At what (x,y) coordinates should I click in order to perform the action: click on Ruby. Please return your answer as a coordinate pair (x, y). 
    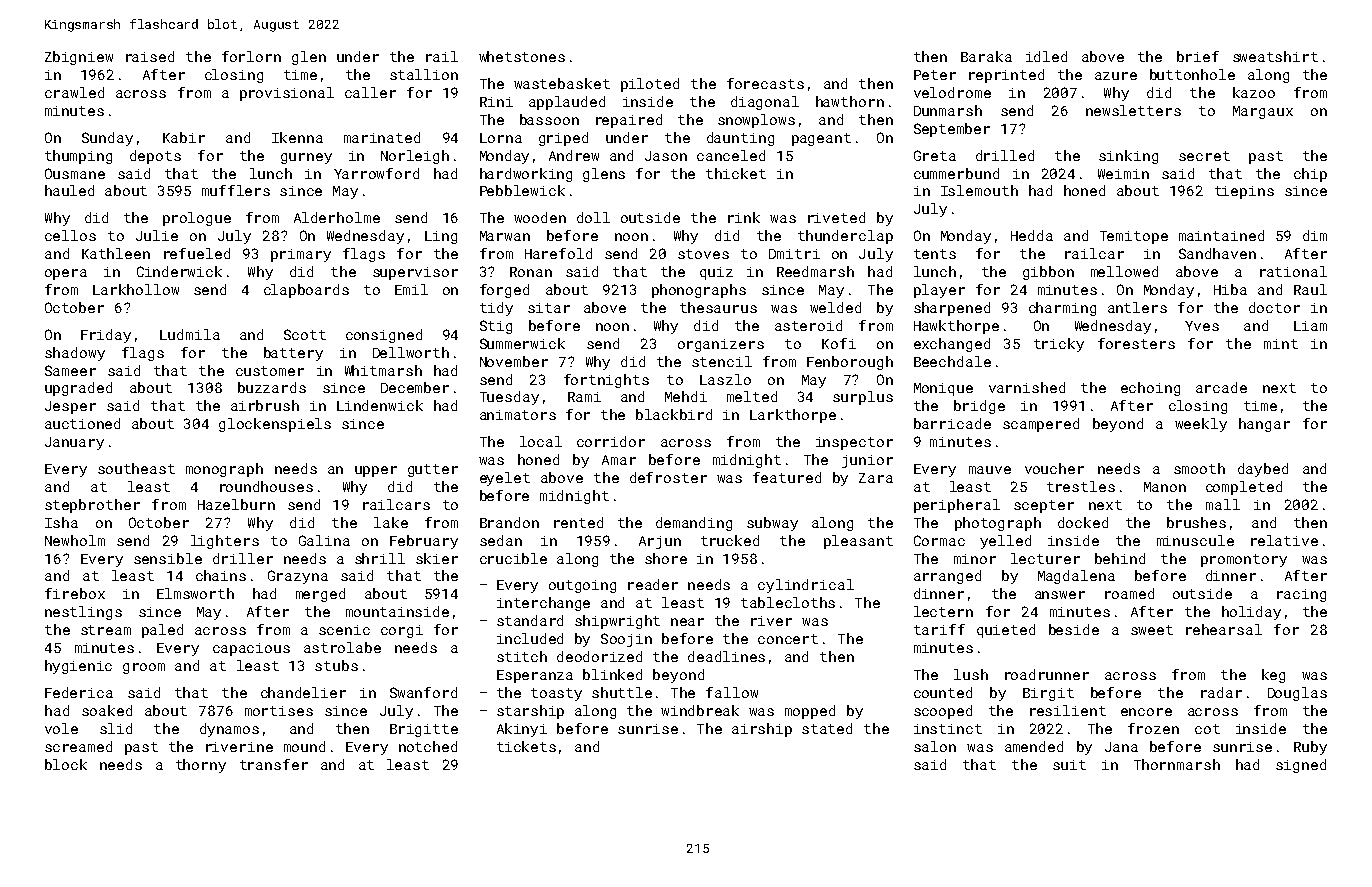
    Looking at the image, I should click on (1310, 748).
